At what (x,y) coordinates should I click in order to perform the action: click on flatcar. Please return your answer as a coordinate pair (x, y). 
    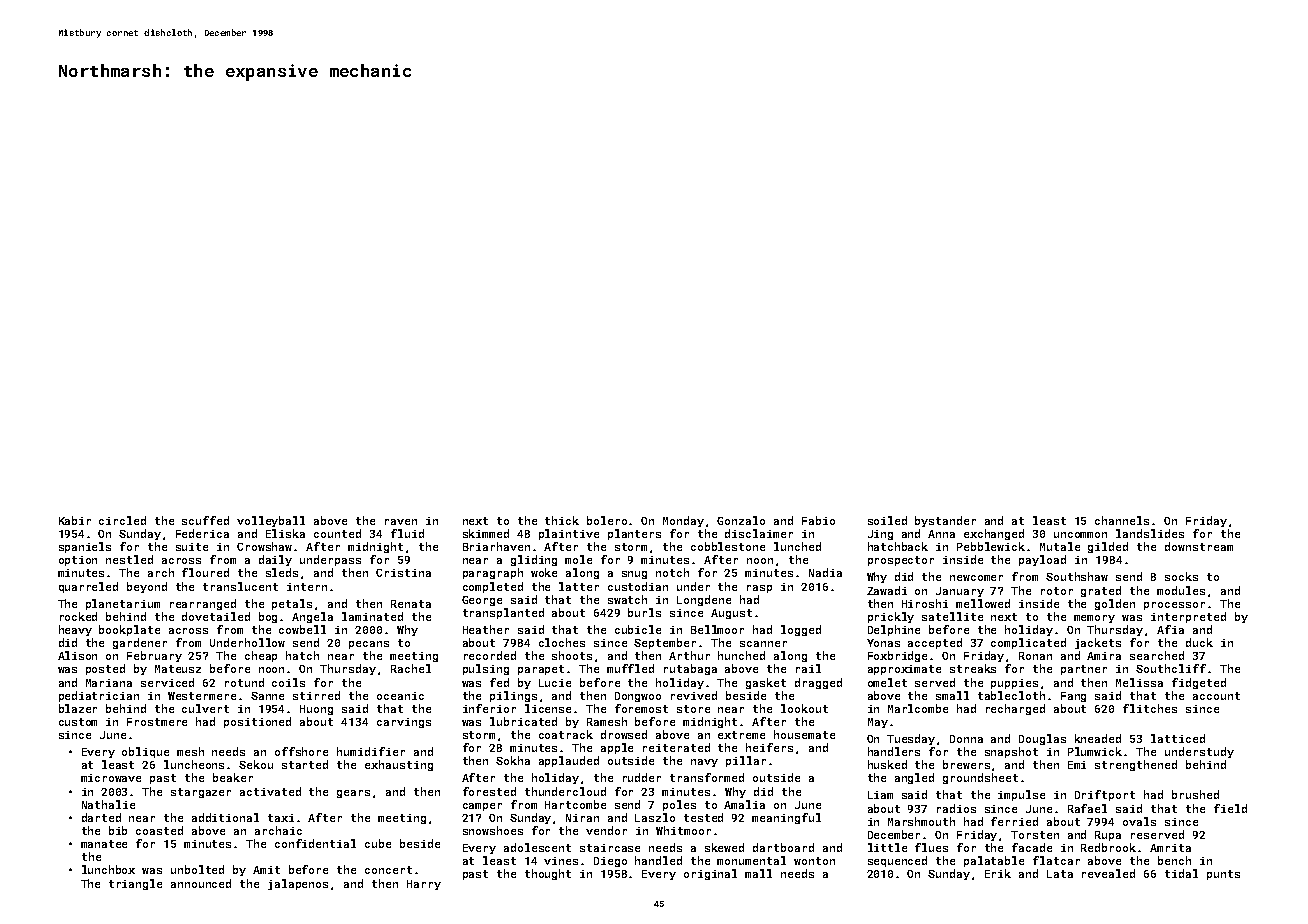
    Looking at the image, I should click on (1056, 860).
